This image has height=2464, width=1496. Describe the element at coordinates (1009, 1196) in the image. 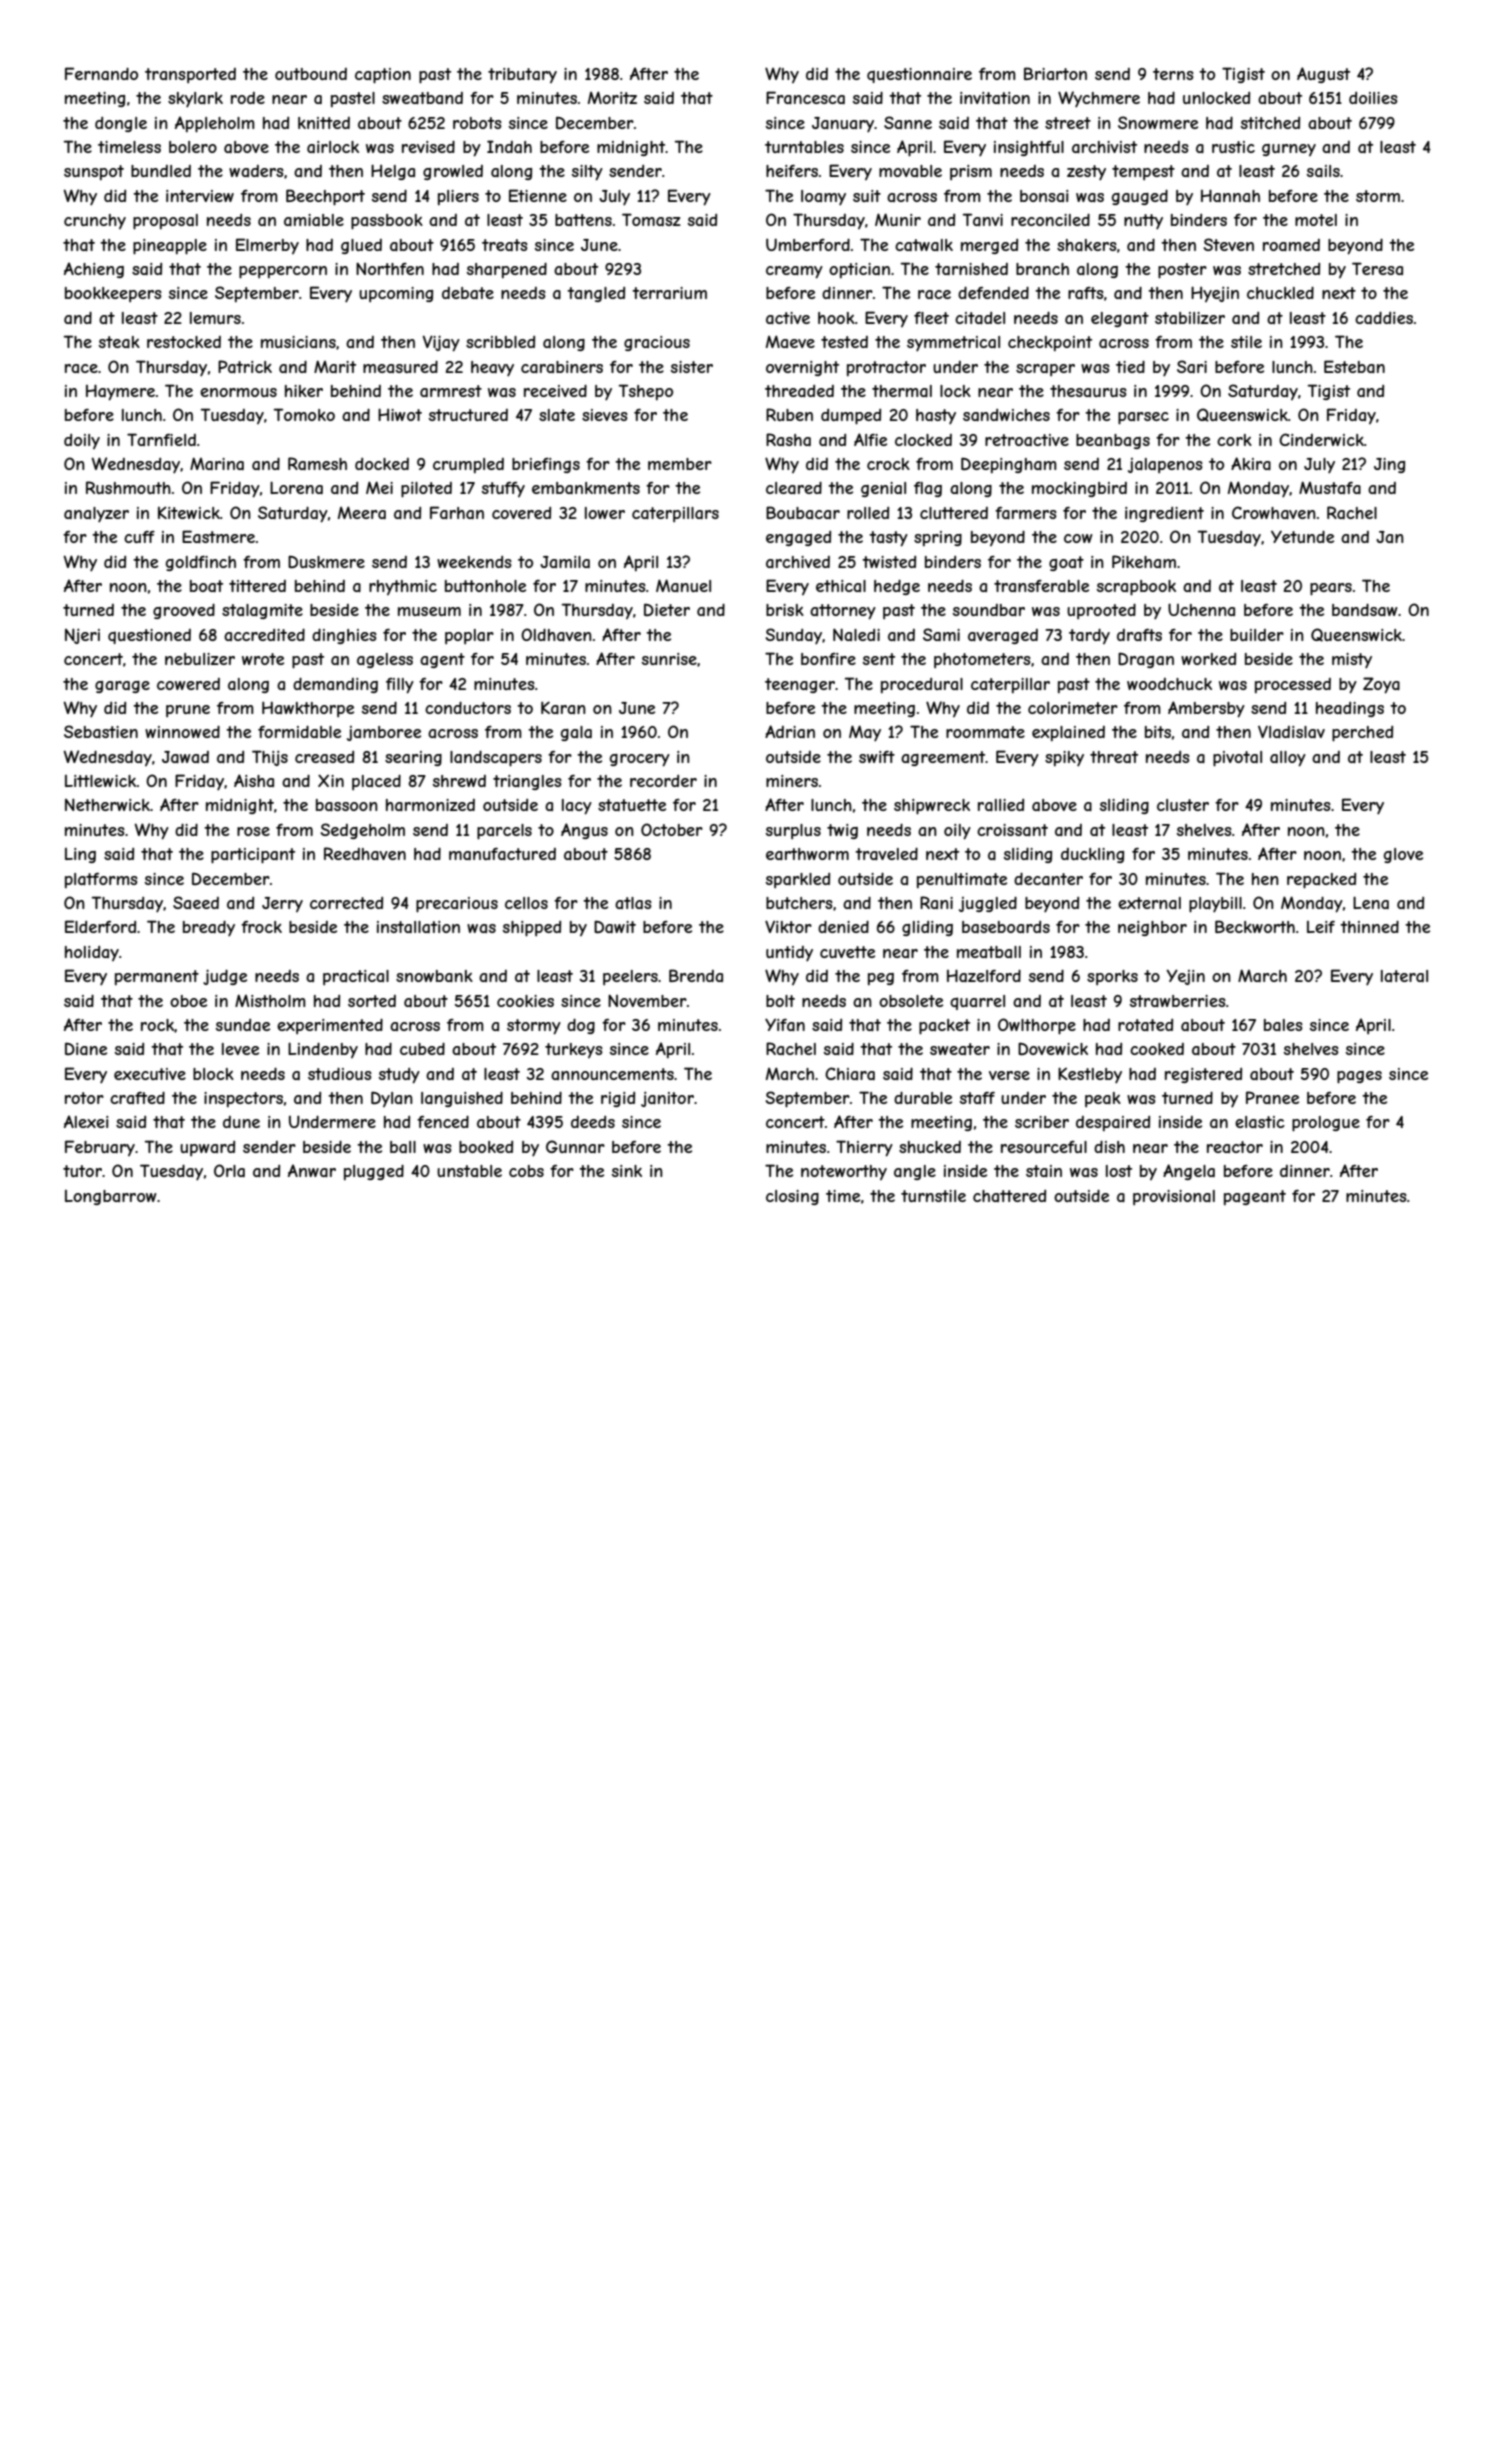

I see `chattered` at that location.
